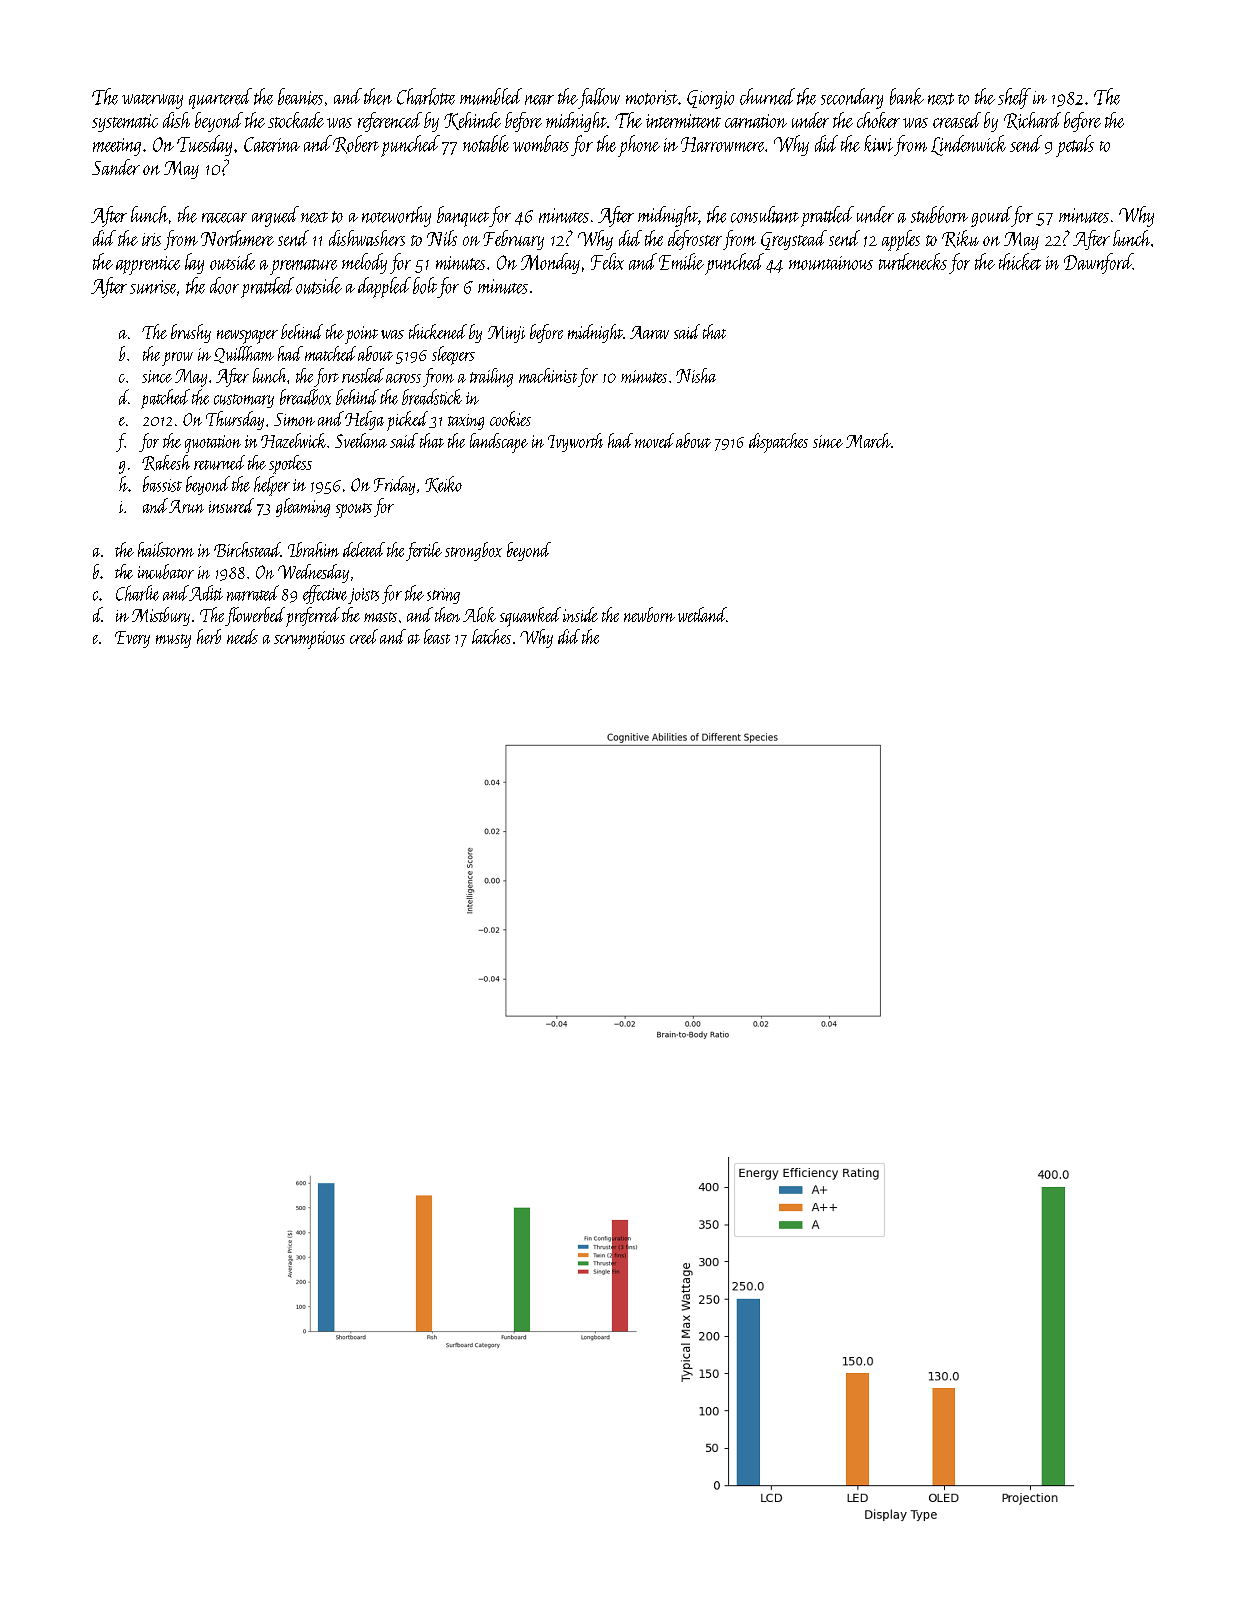 Image resolution: width=1248 pixels, height=1615 pixels. I want to click on notable, so click(486, 143).
